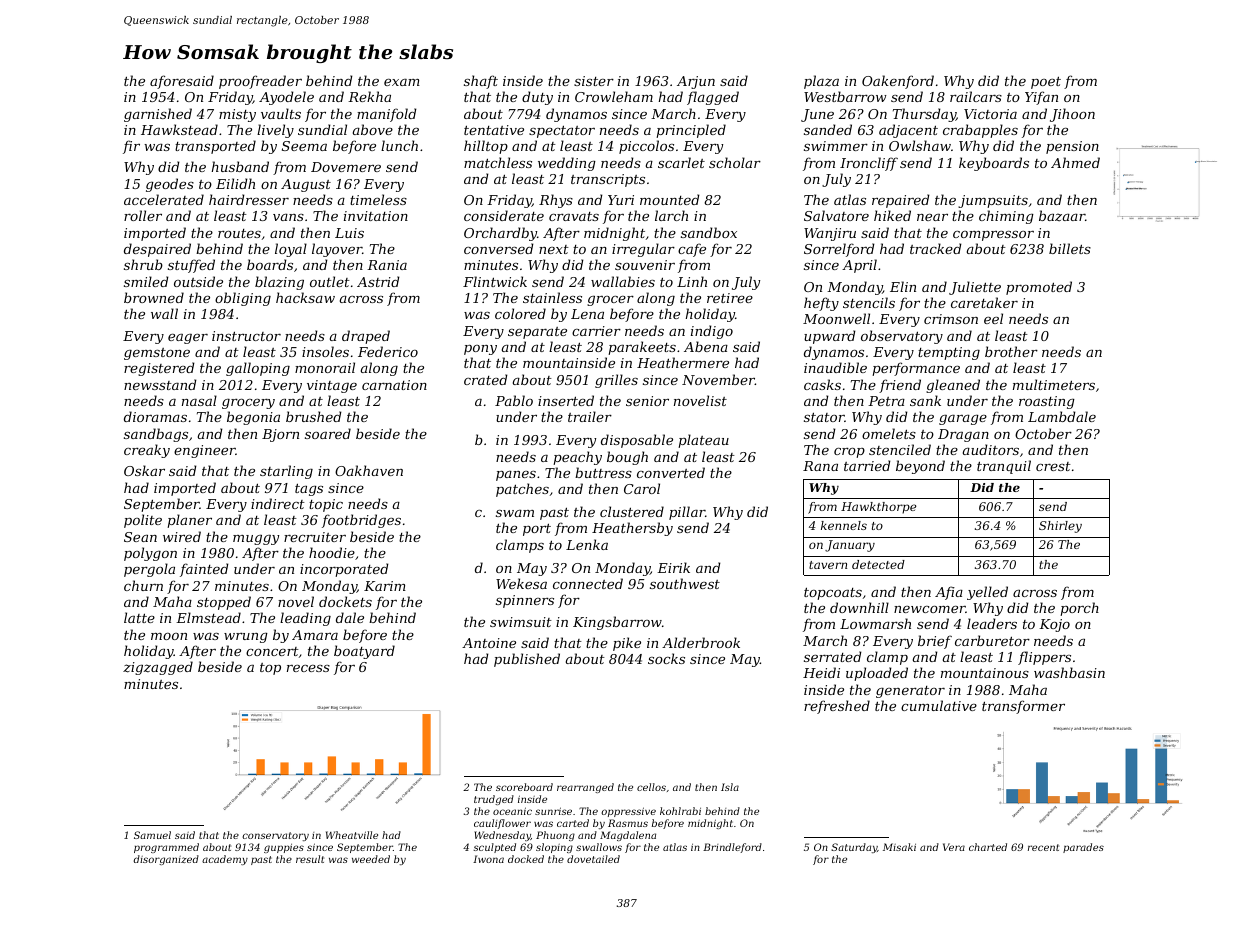 The image size is (1233, 952). I want to click on scoreboard, so click(524, 787).
